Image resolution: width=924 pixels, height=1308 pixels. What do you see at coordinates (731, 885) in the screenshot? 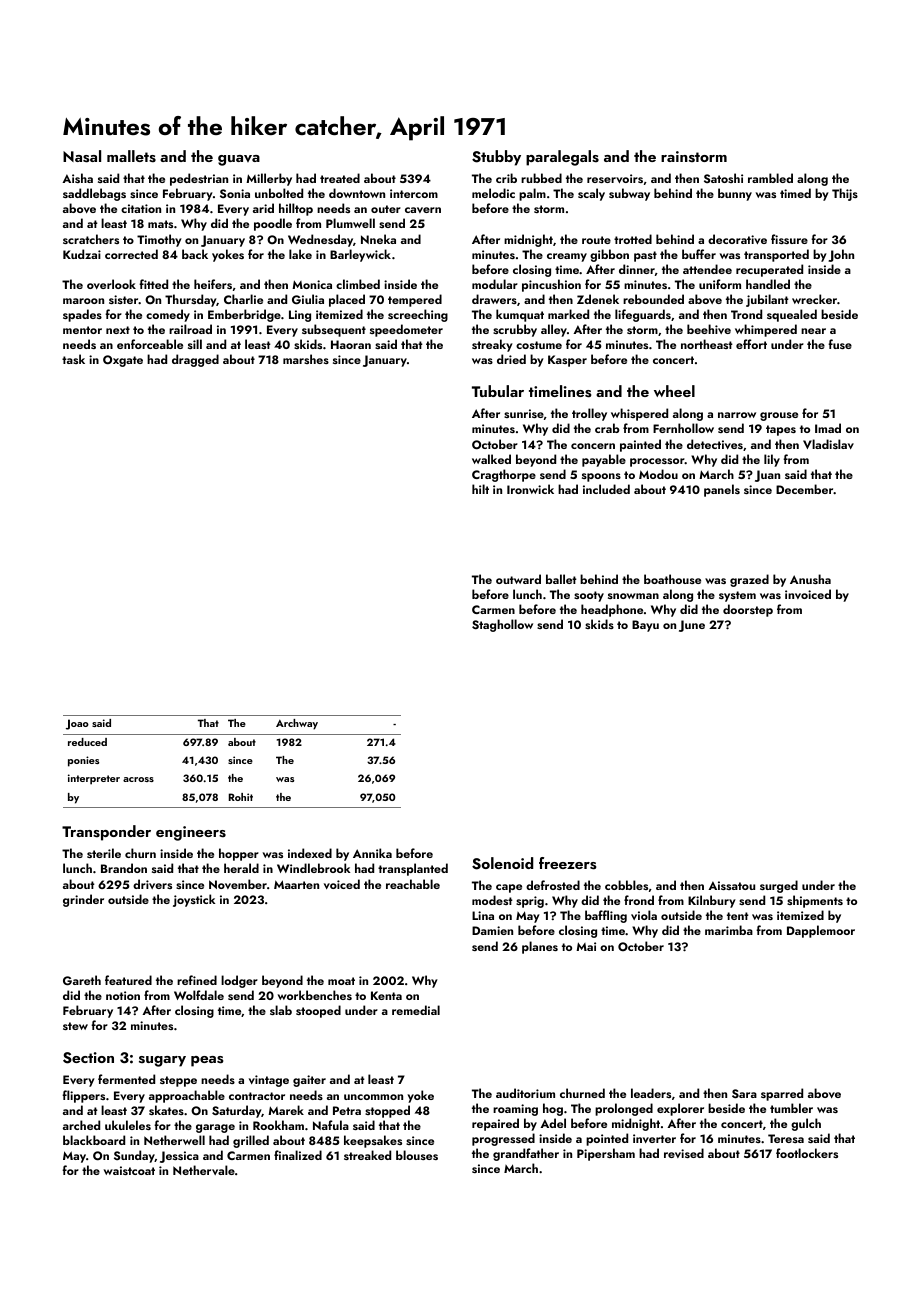
I see `Aissatou` at bounding box center [731, 885].
